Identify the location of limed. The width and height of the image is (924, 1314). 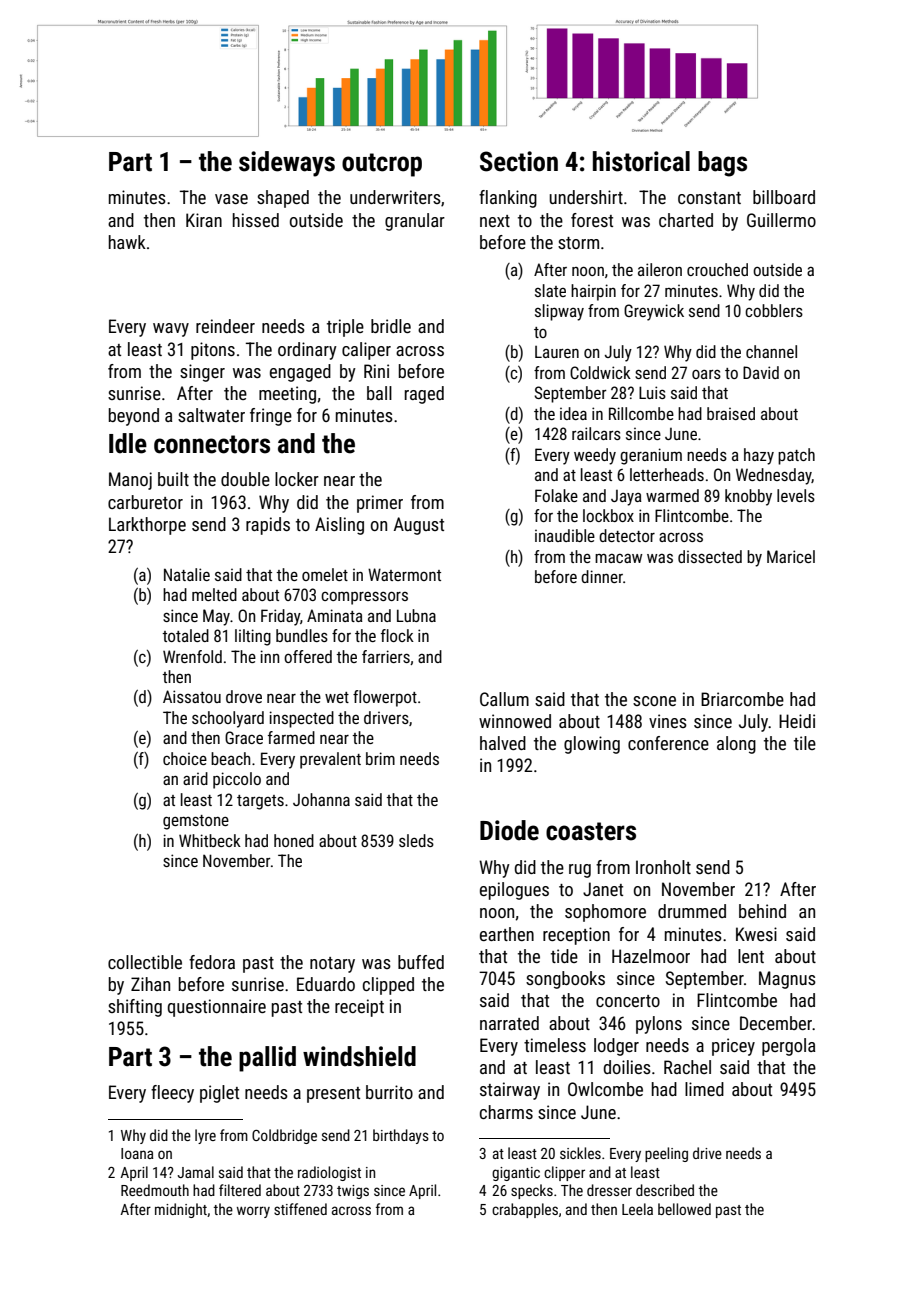
(704, 1089).
